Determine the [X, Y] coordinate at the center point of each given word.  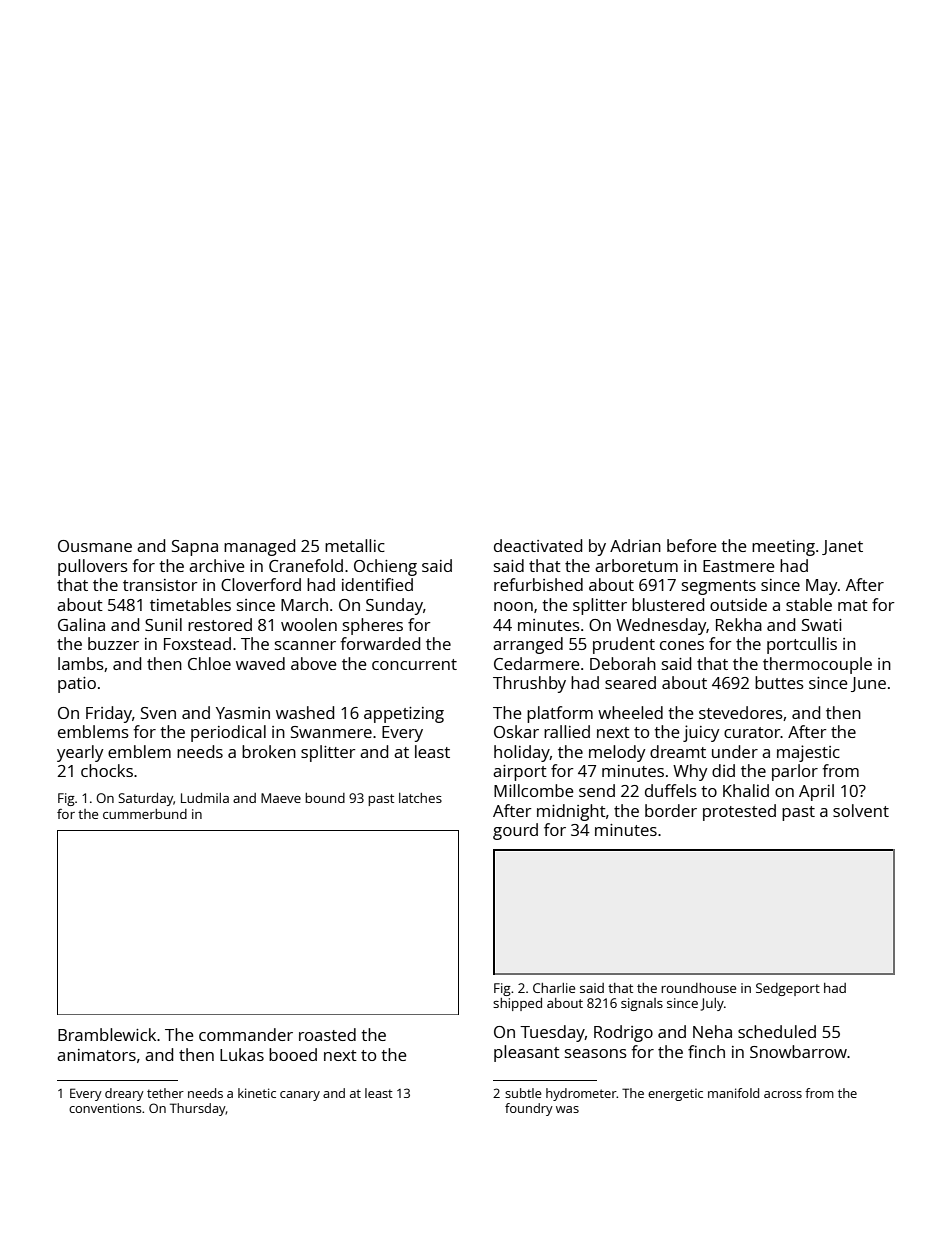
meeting [783, 548]
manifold [733, 1093]
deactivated [538, 545]
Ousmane [95, 546]
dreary [124, 1094]
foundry [529, 1109]
